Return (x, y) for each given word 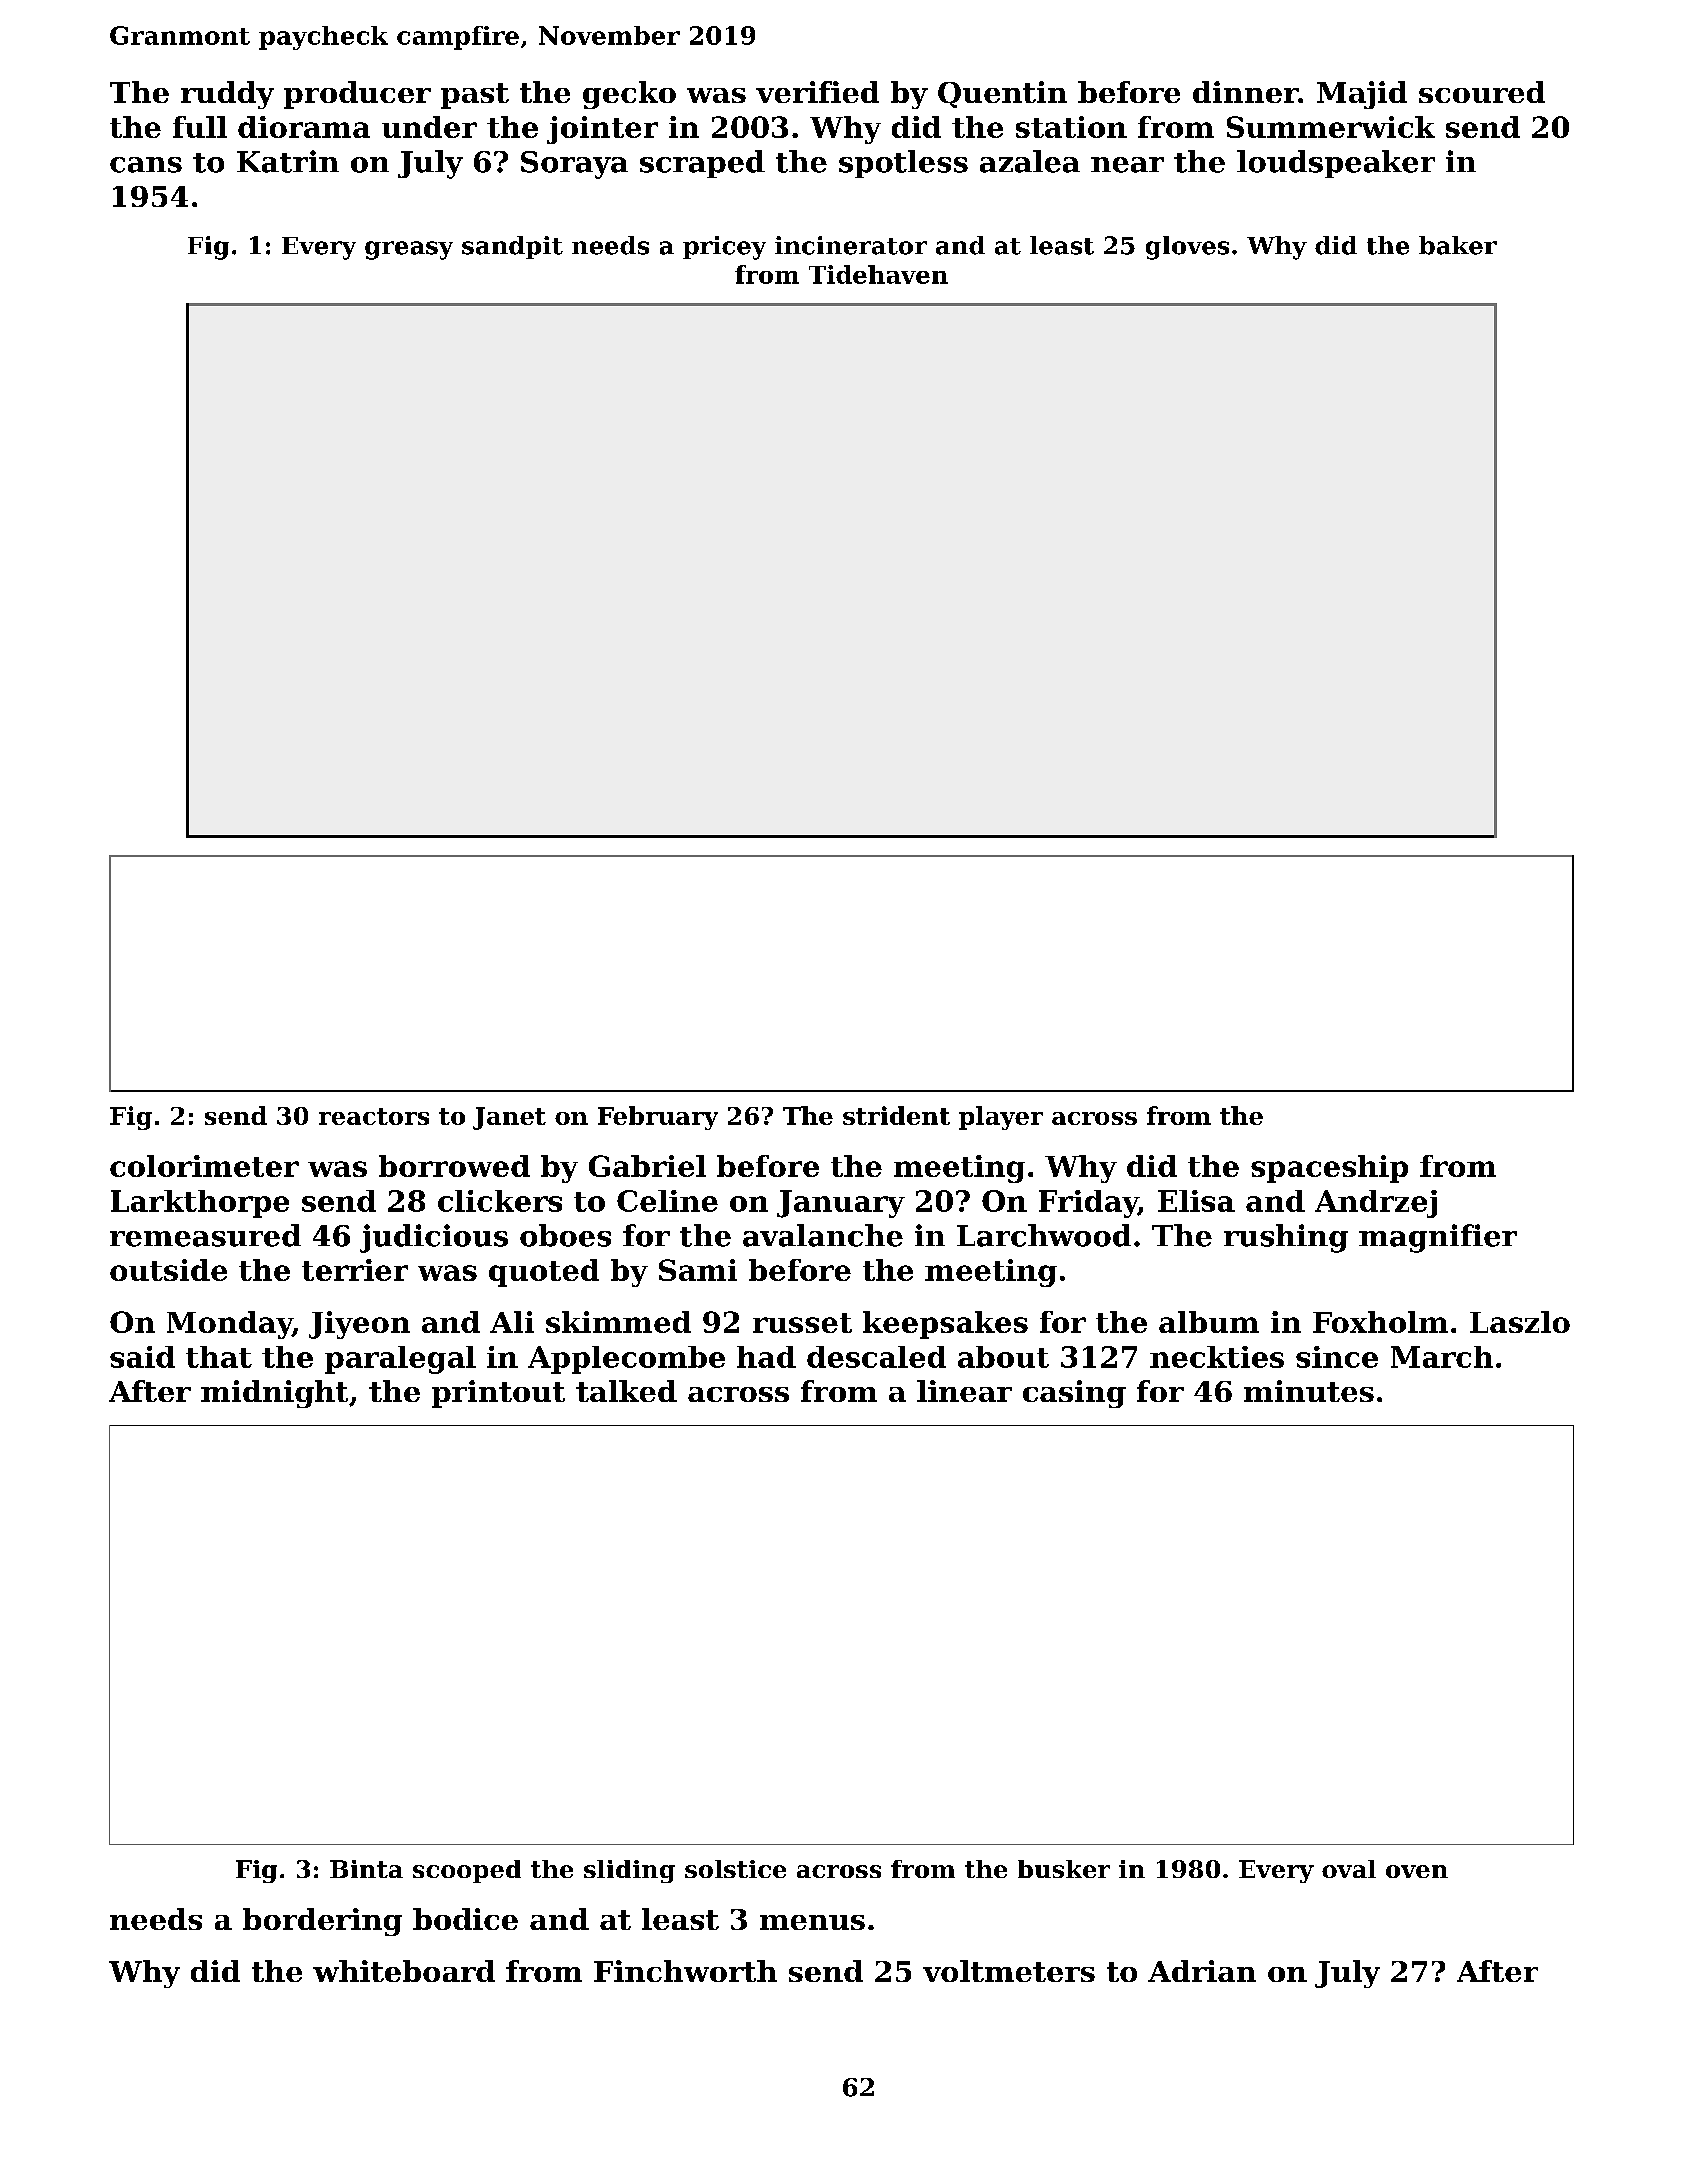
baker (1458, 245)
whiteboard (404, 1971)
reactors (374, 1116)
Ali (512, 1322)
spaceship (1329, 1169)
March (1442, 1357)
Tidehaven (878, 274)
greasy (409, 250)
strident (896, 1115)
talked (626, 1391)
